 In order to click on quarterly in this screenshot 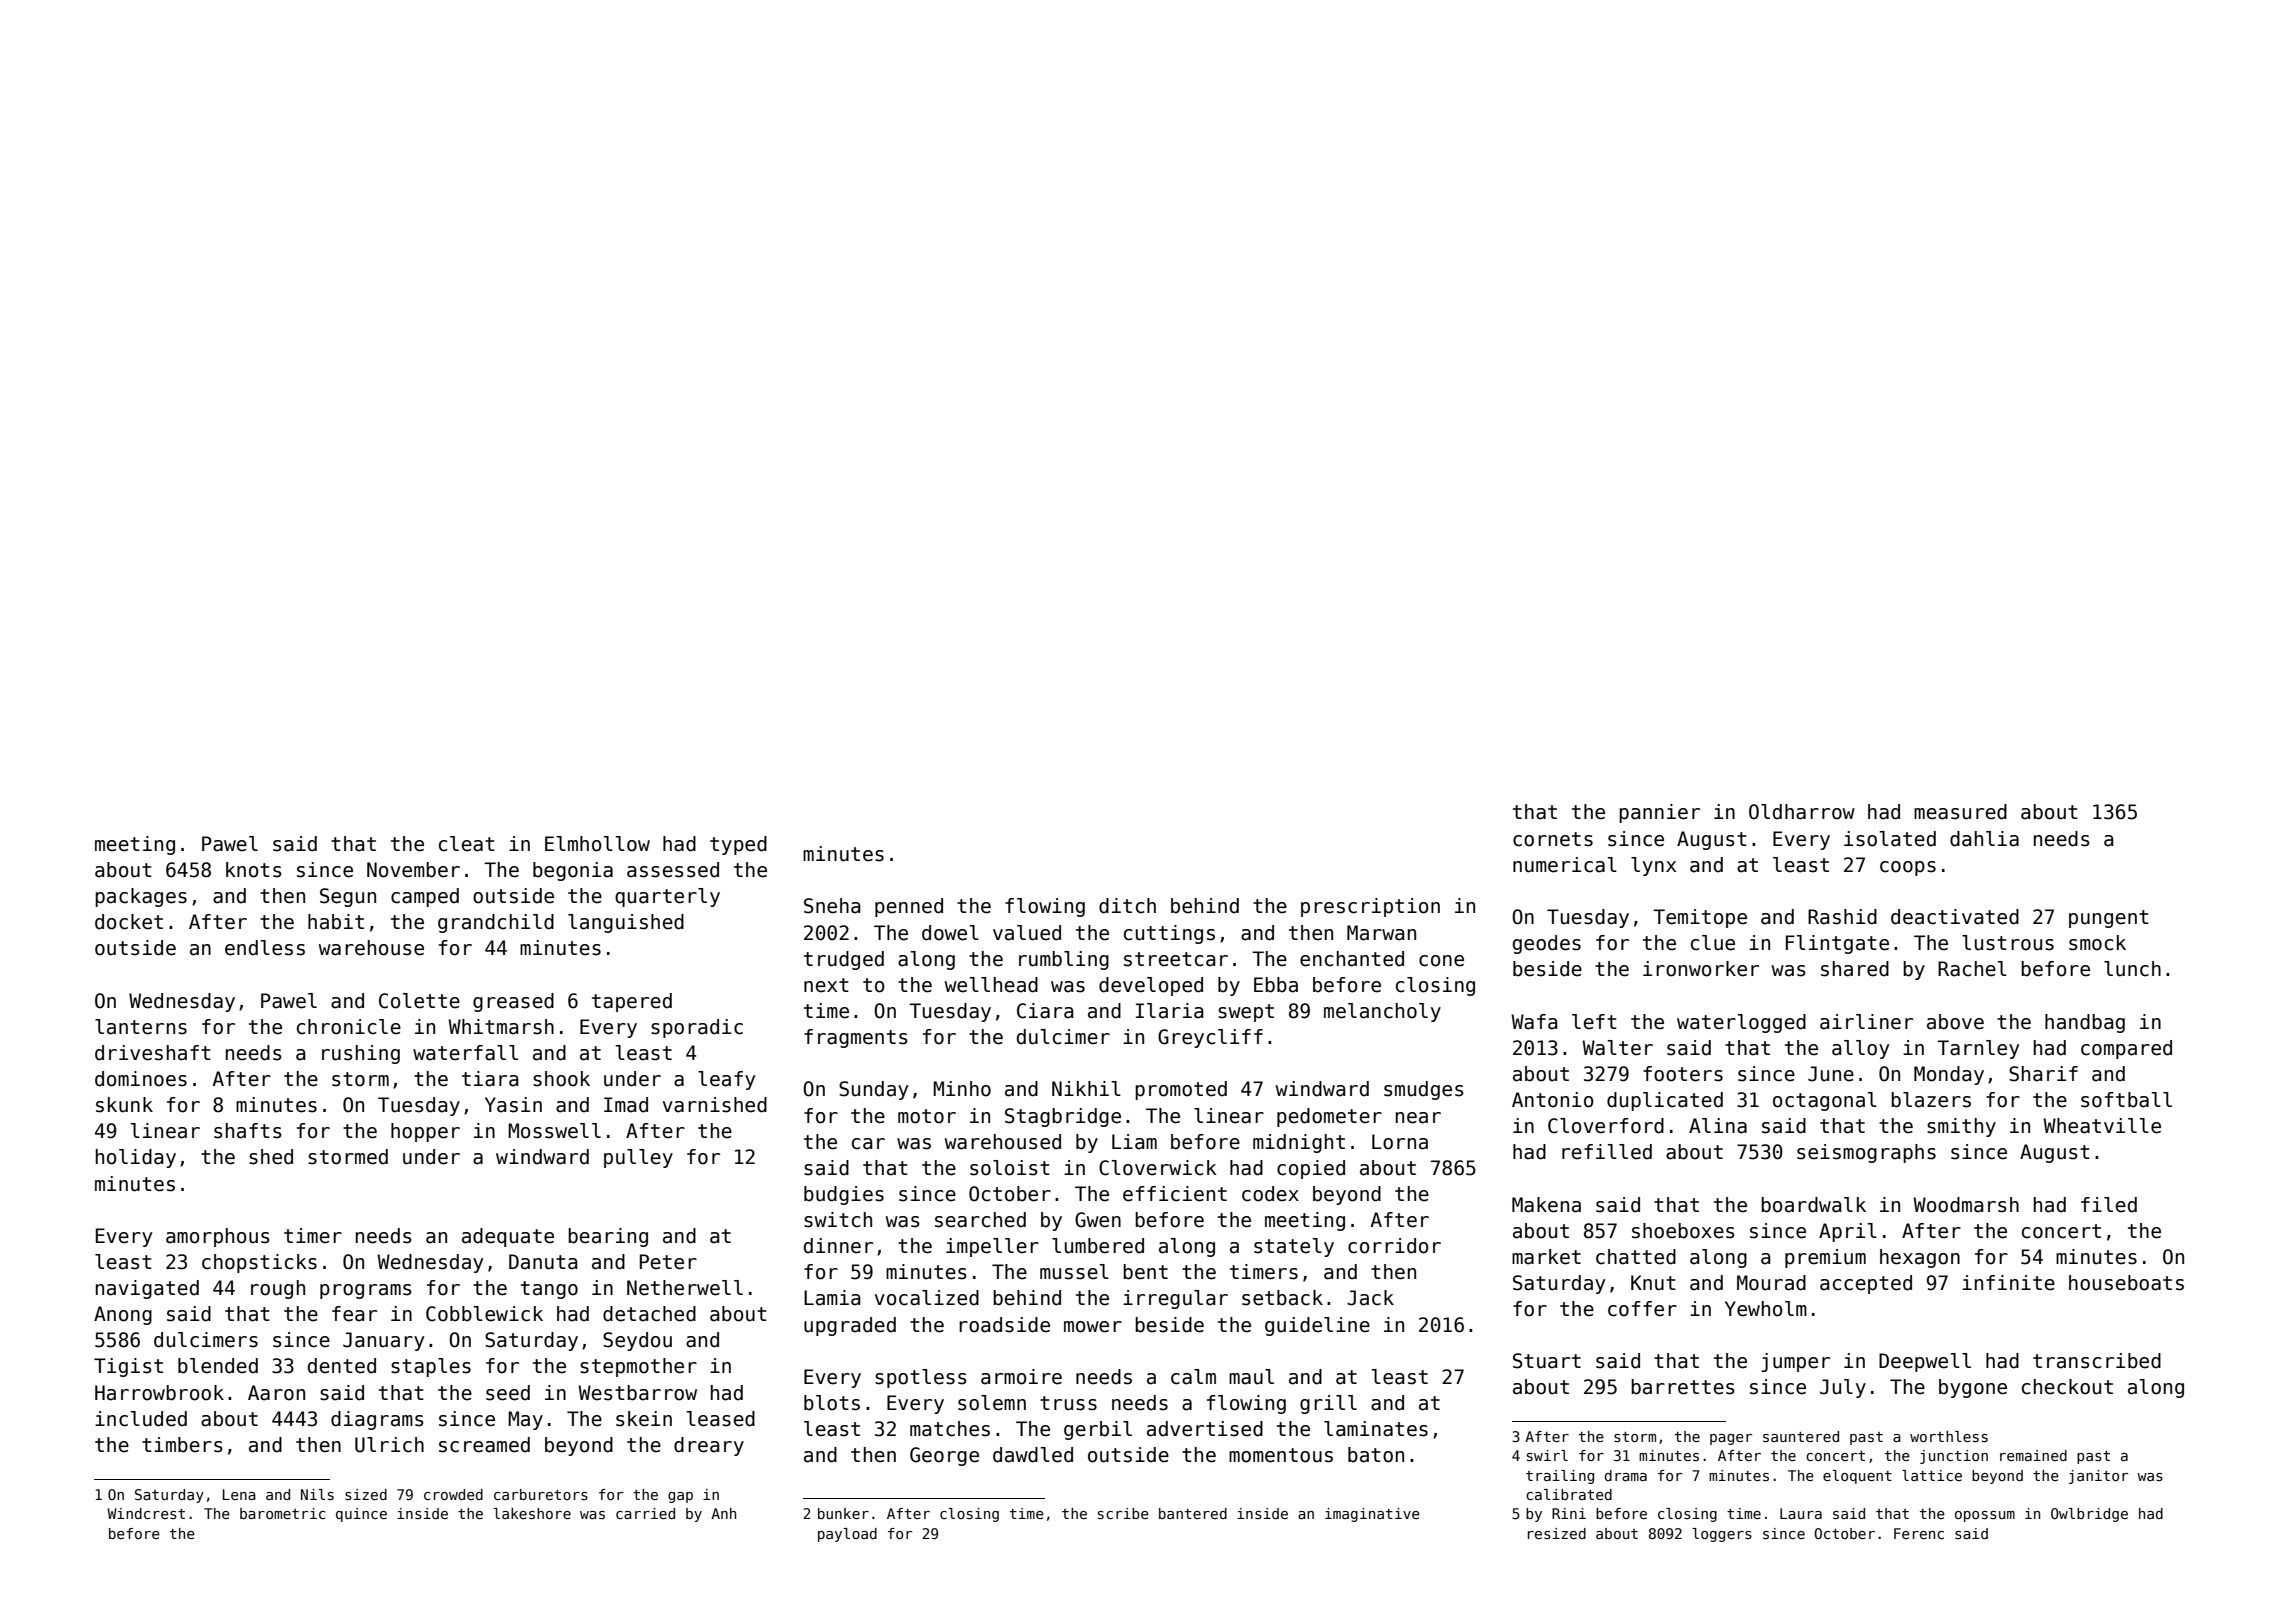, I will do `click(667, 897)`.
